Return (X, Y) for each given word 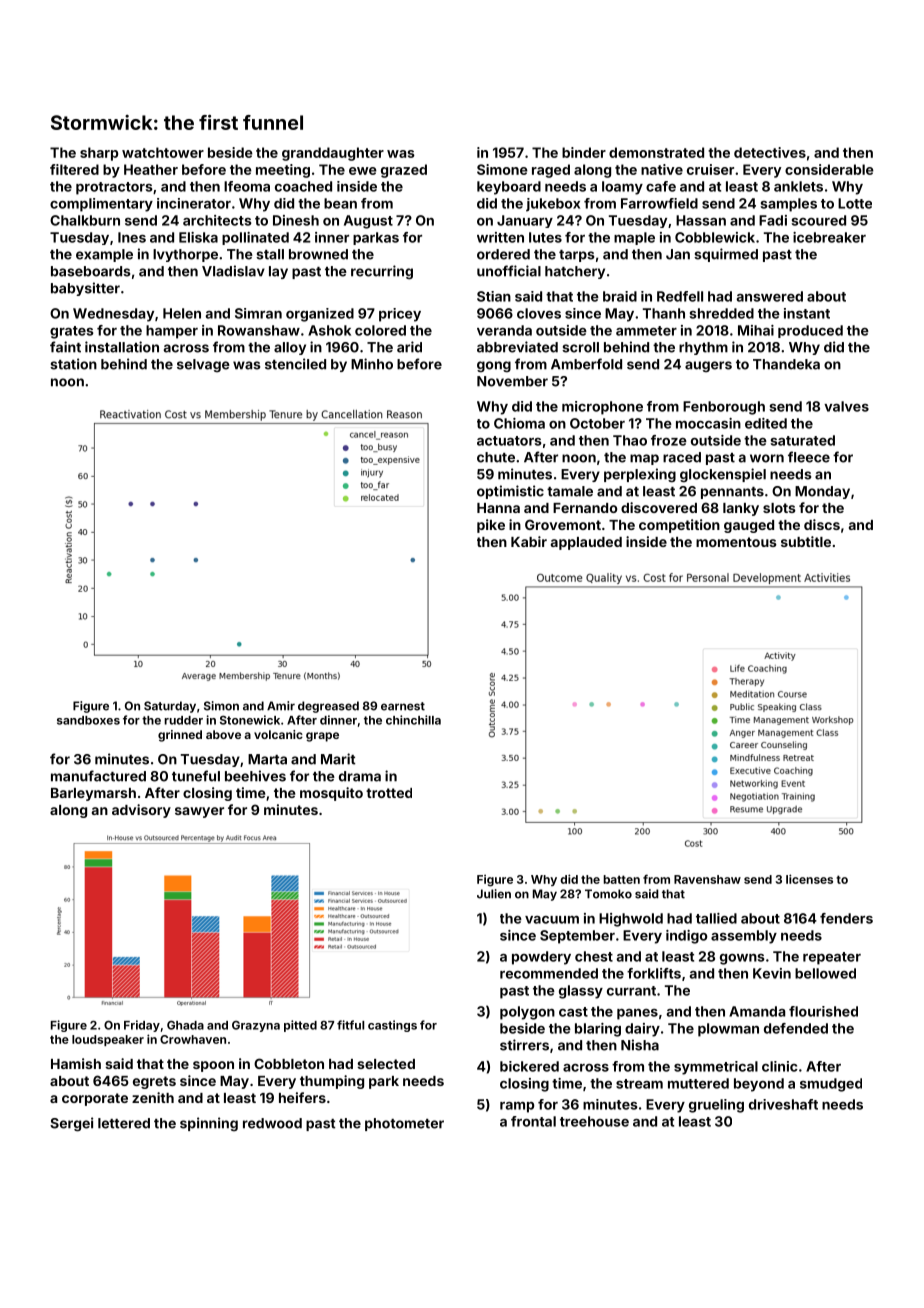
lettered (124, 1123)
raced (682, 457)
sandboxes (88, 720)
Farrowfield (659, 203)
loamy (622, 188)
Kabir (529, 541)
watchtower (163, 152)
